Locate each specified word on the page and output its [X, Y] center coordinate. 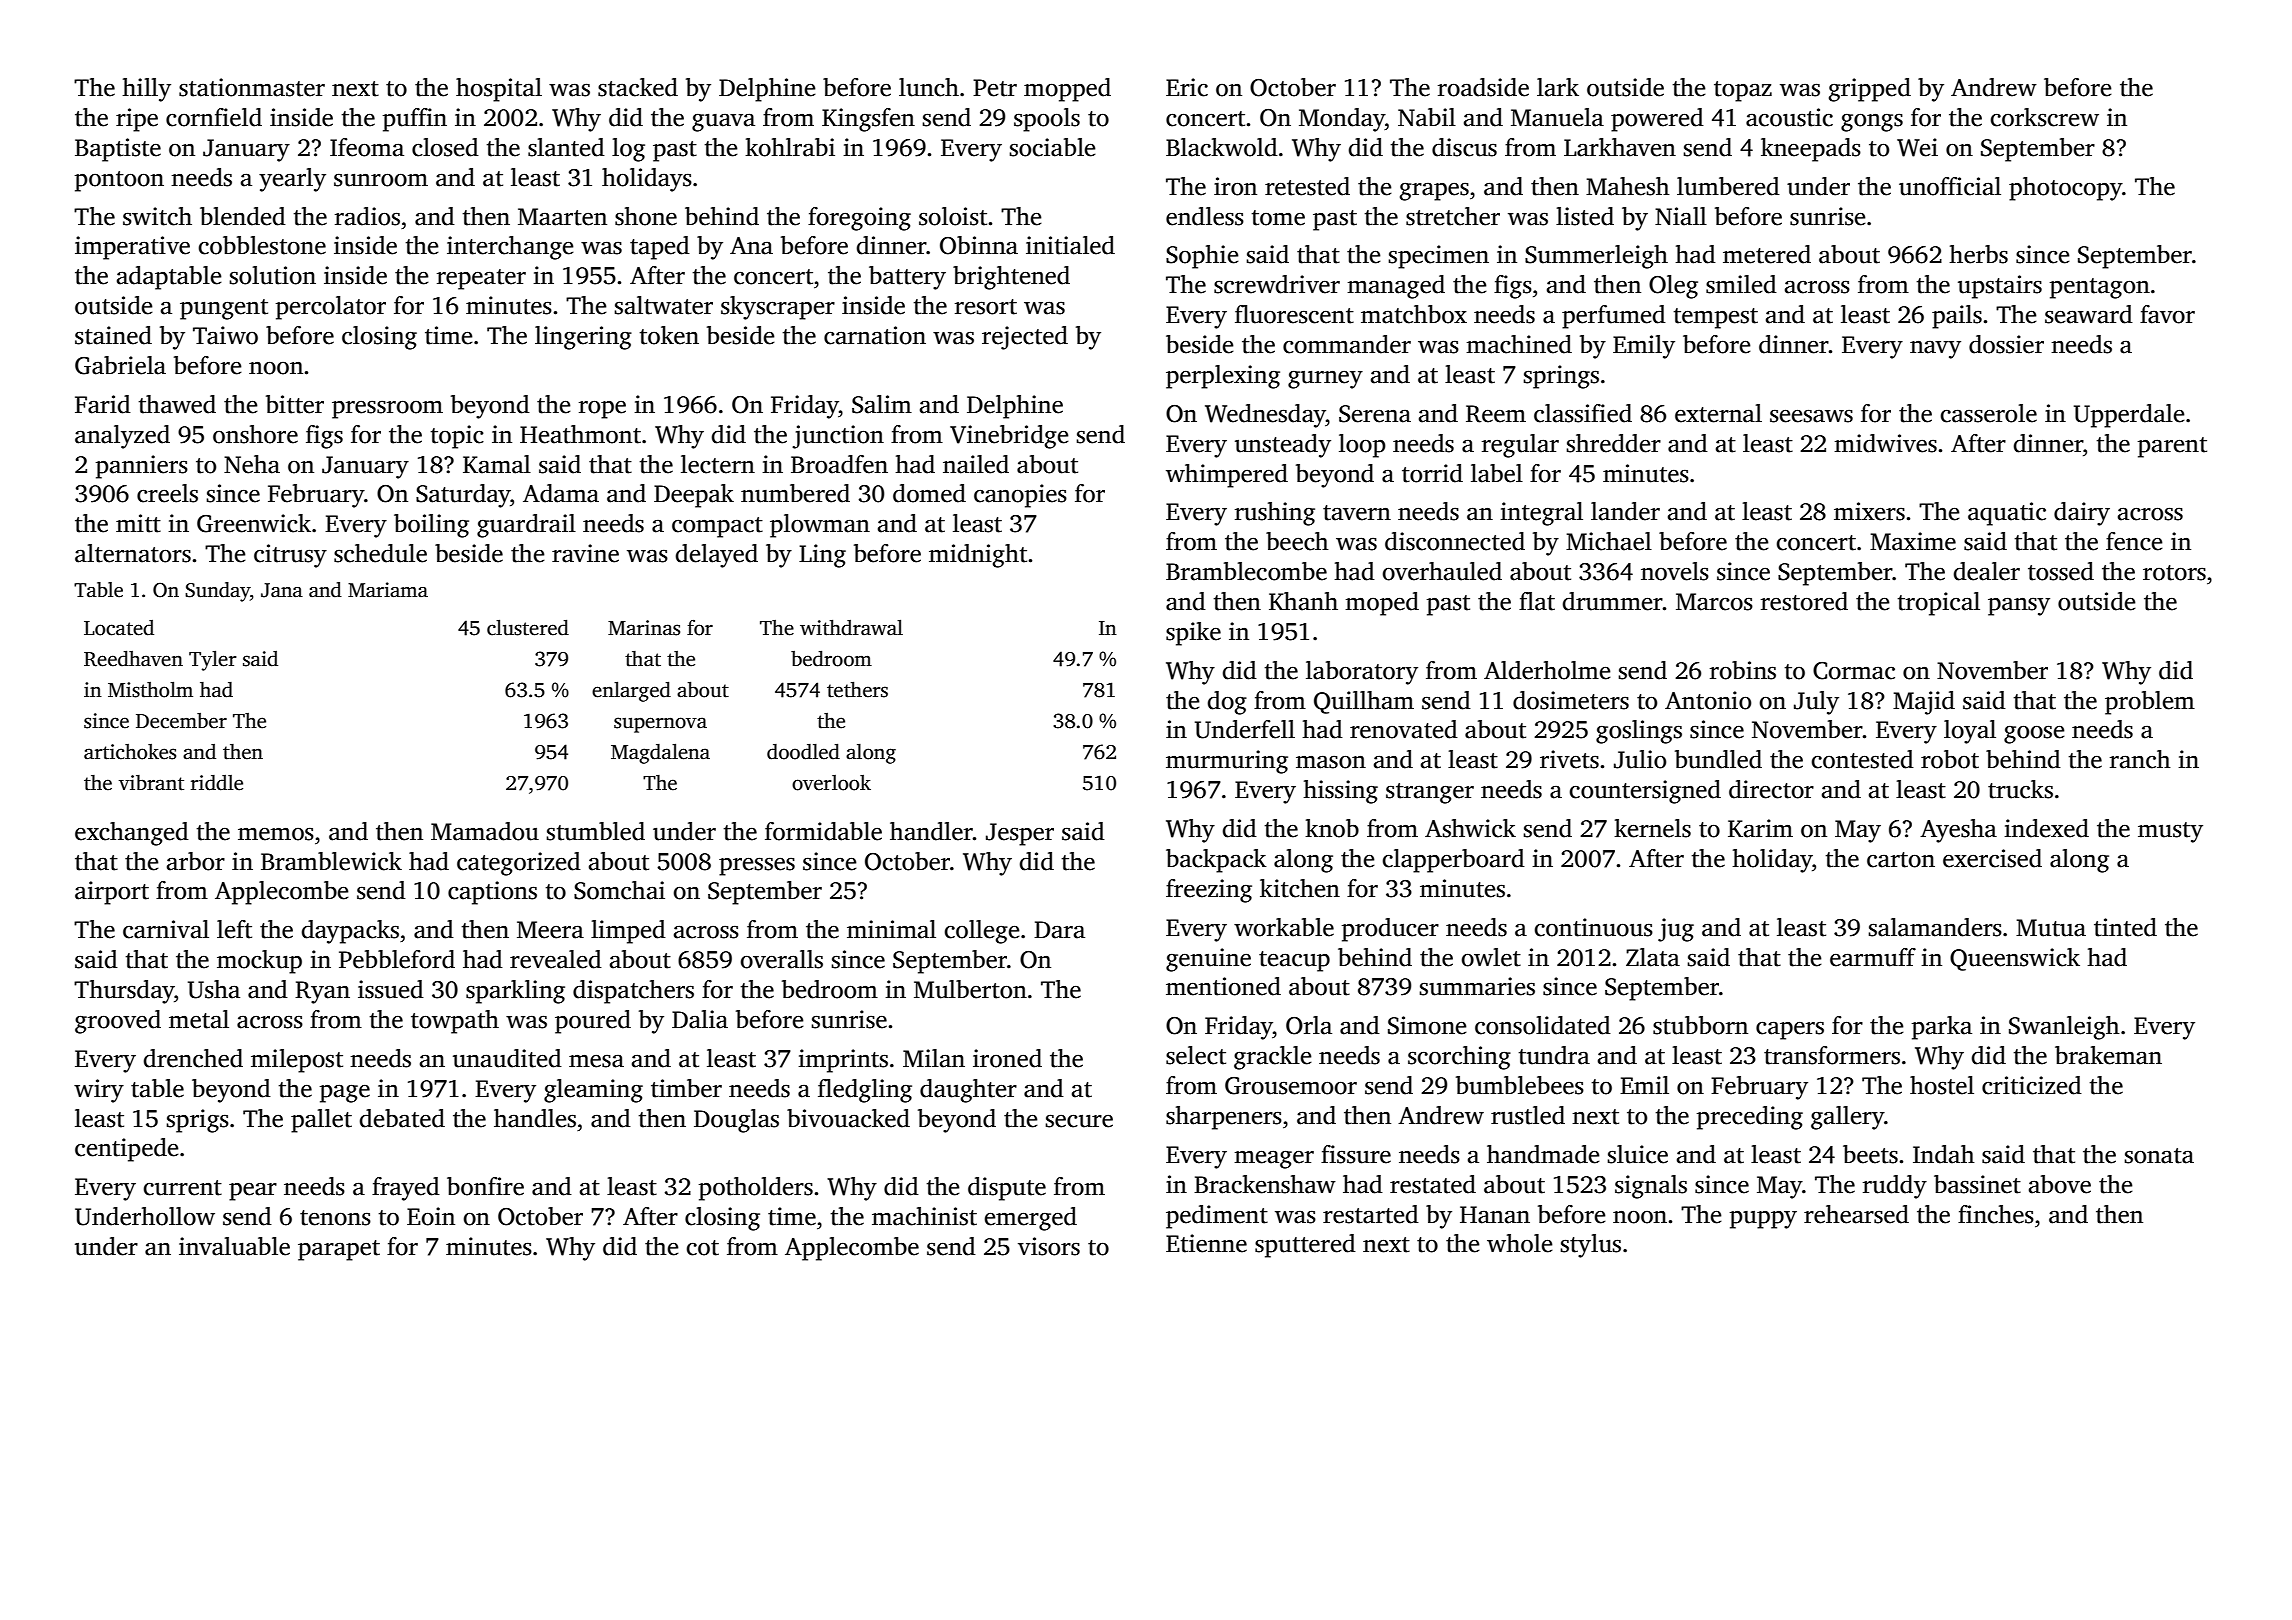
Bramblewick [331, 861]
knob [1332, 828]
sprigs [197, 1121]
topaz [1743, 91]
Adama [561, 493]
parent [2172, 447]
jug [1676, 930]
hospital [499, 90]
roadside [1483, 87]
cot [703, 1248]
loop [1362, 446]
